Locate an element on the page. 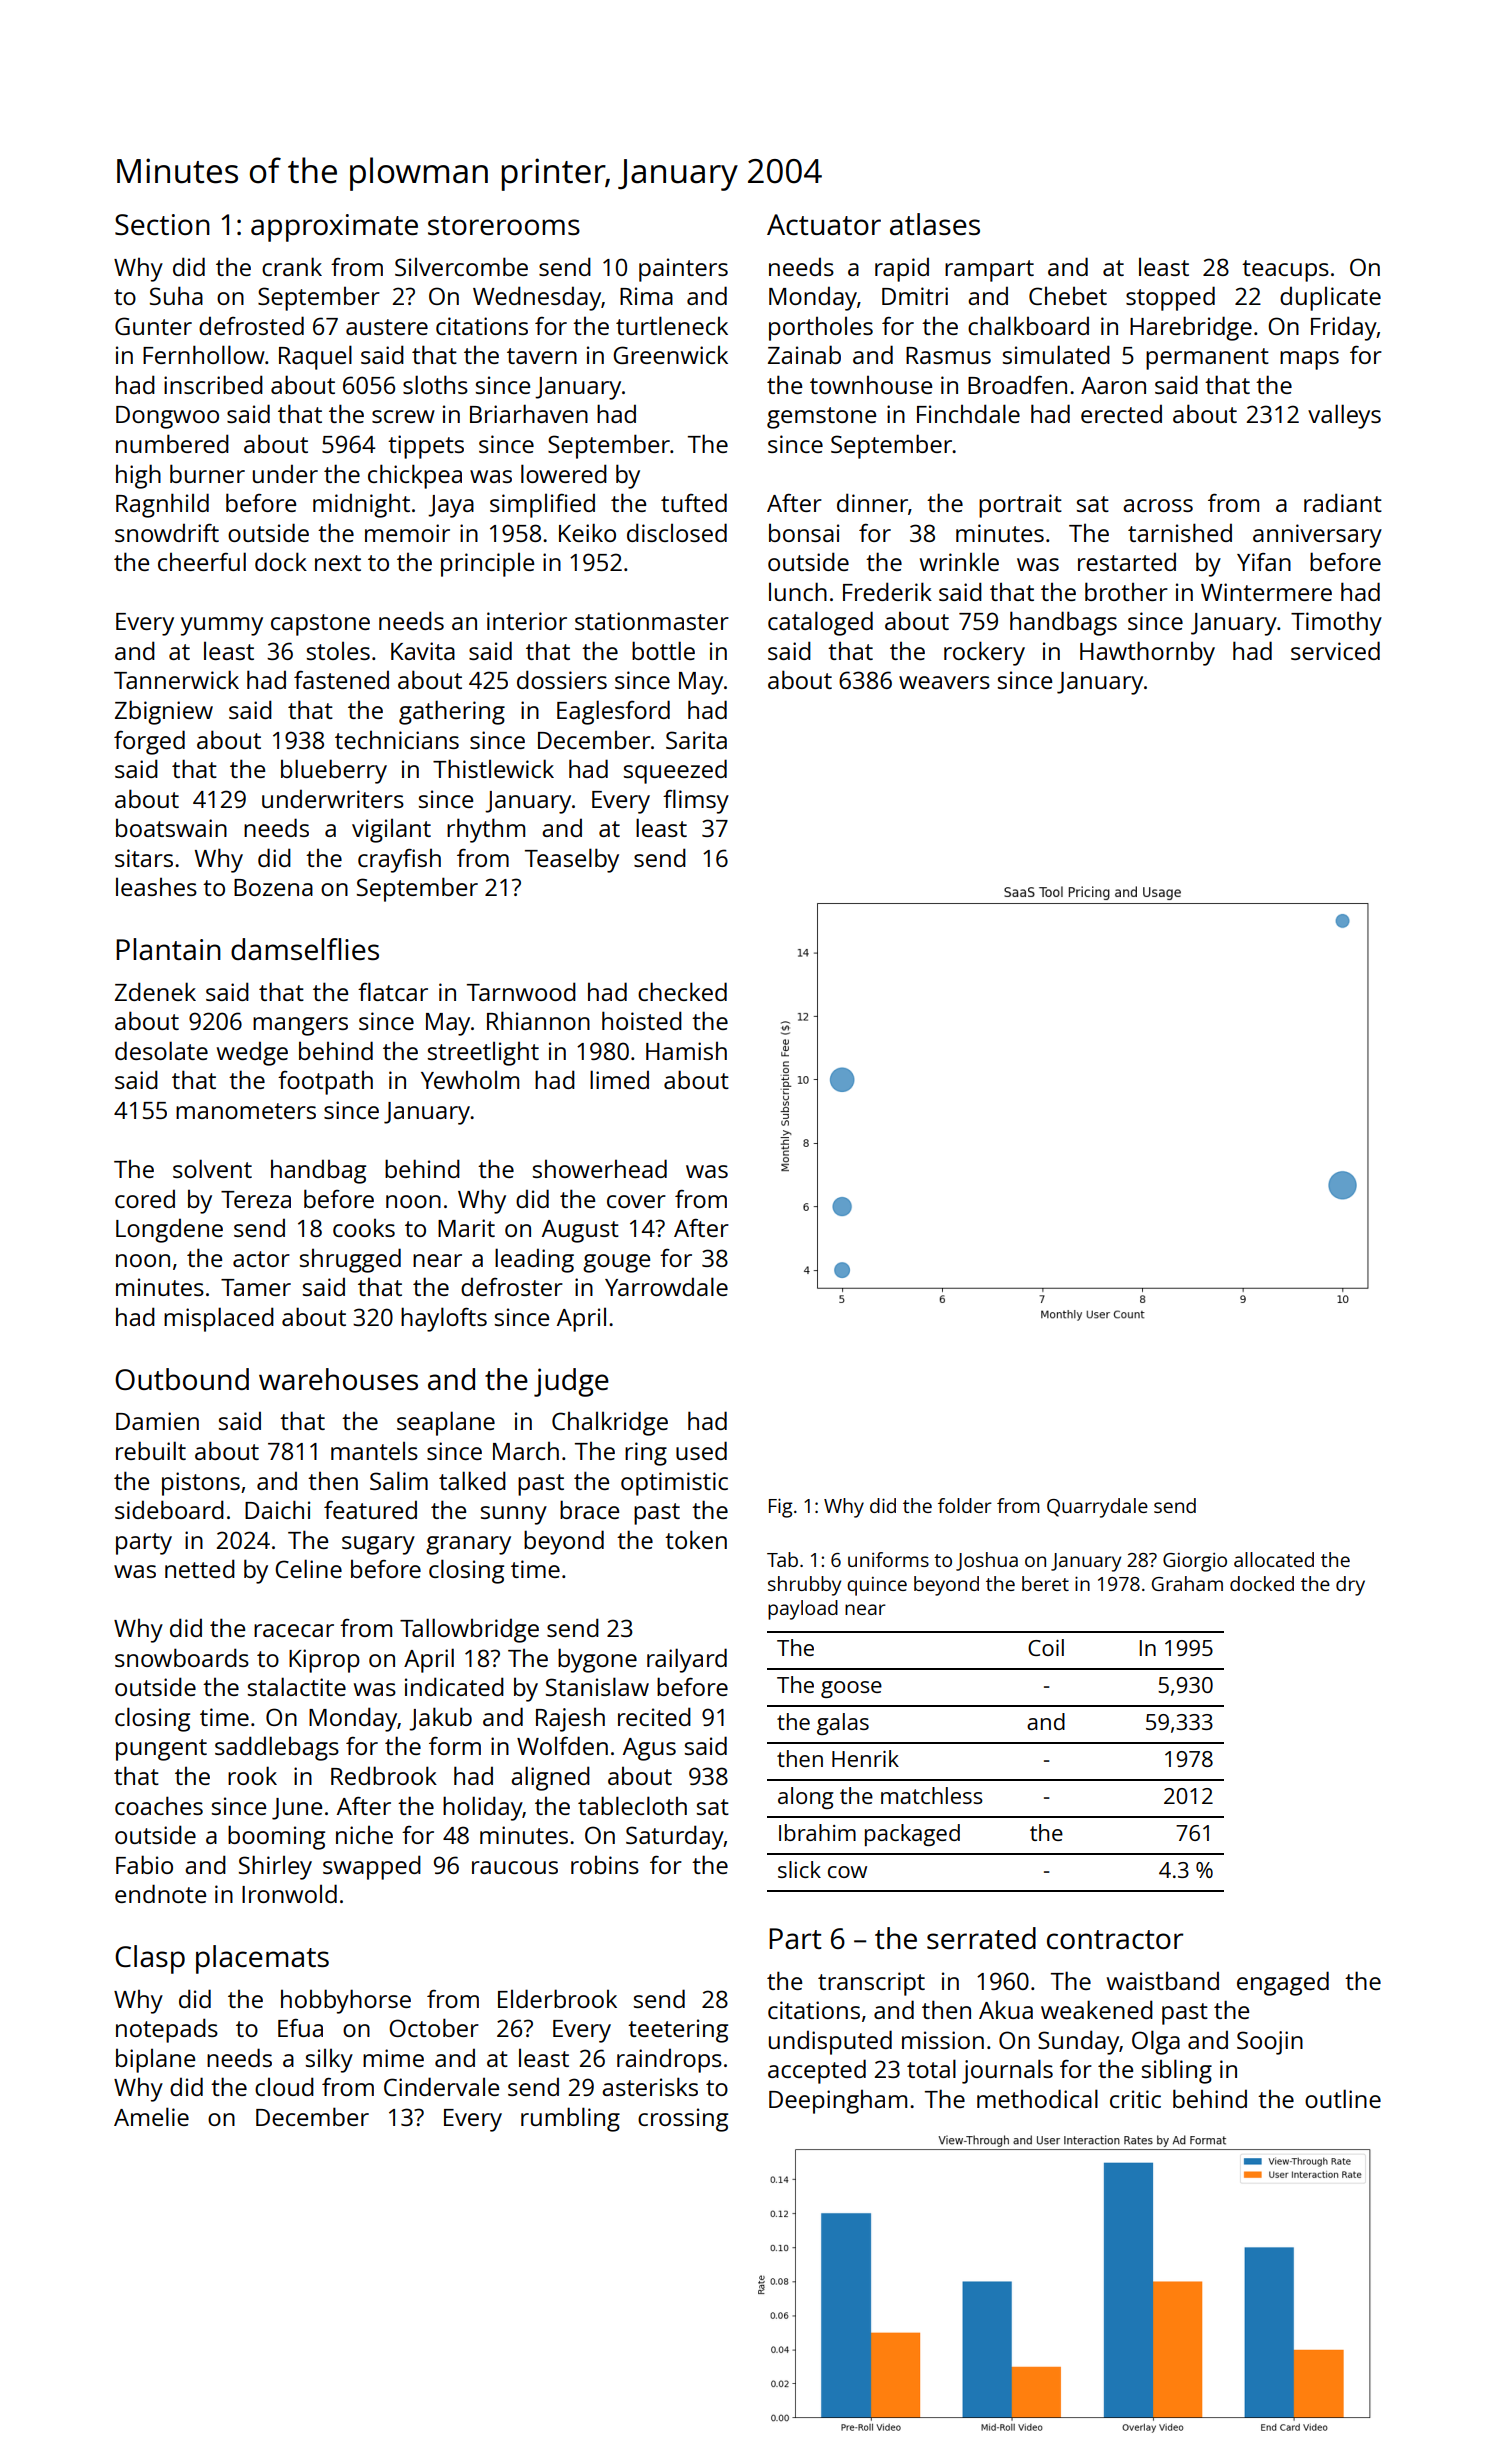 The height and width of the document is (2464, 1496). Quarrydale is located at coordinates (1097, 1508).
